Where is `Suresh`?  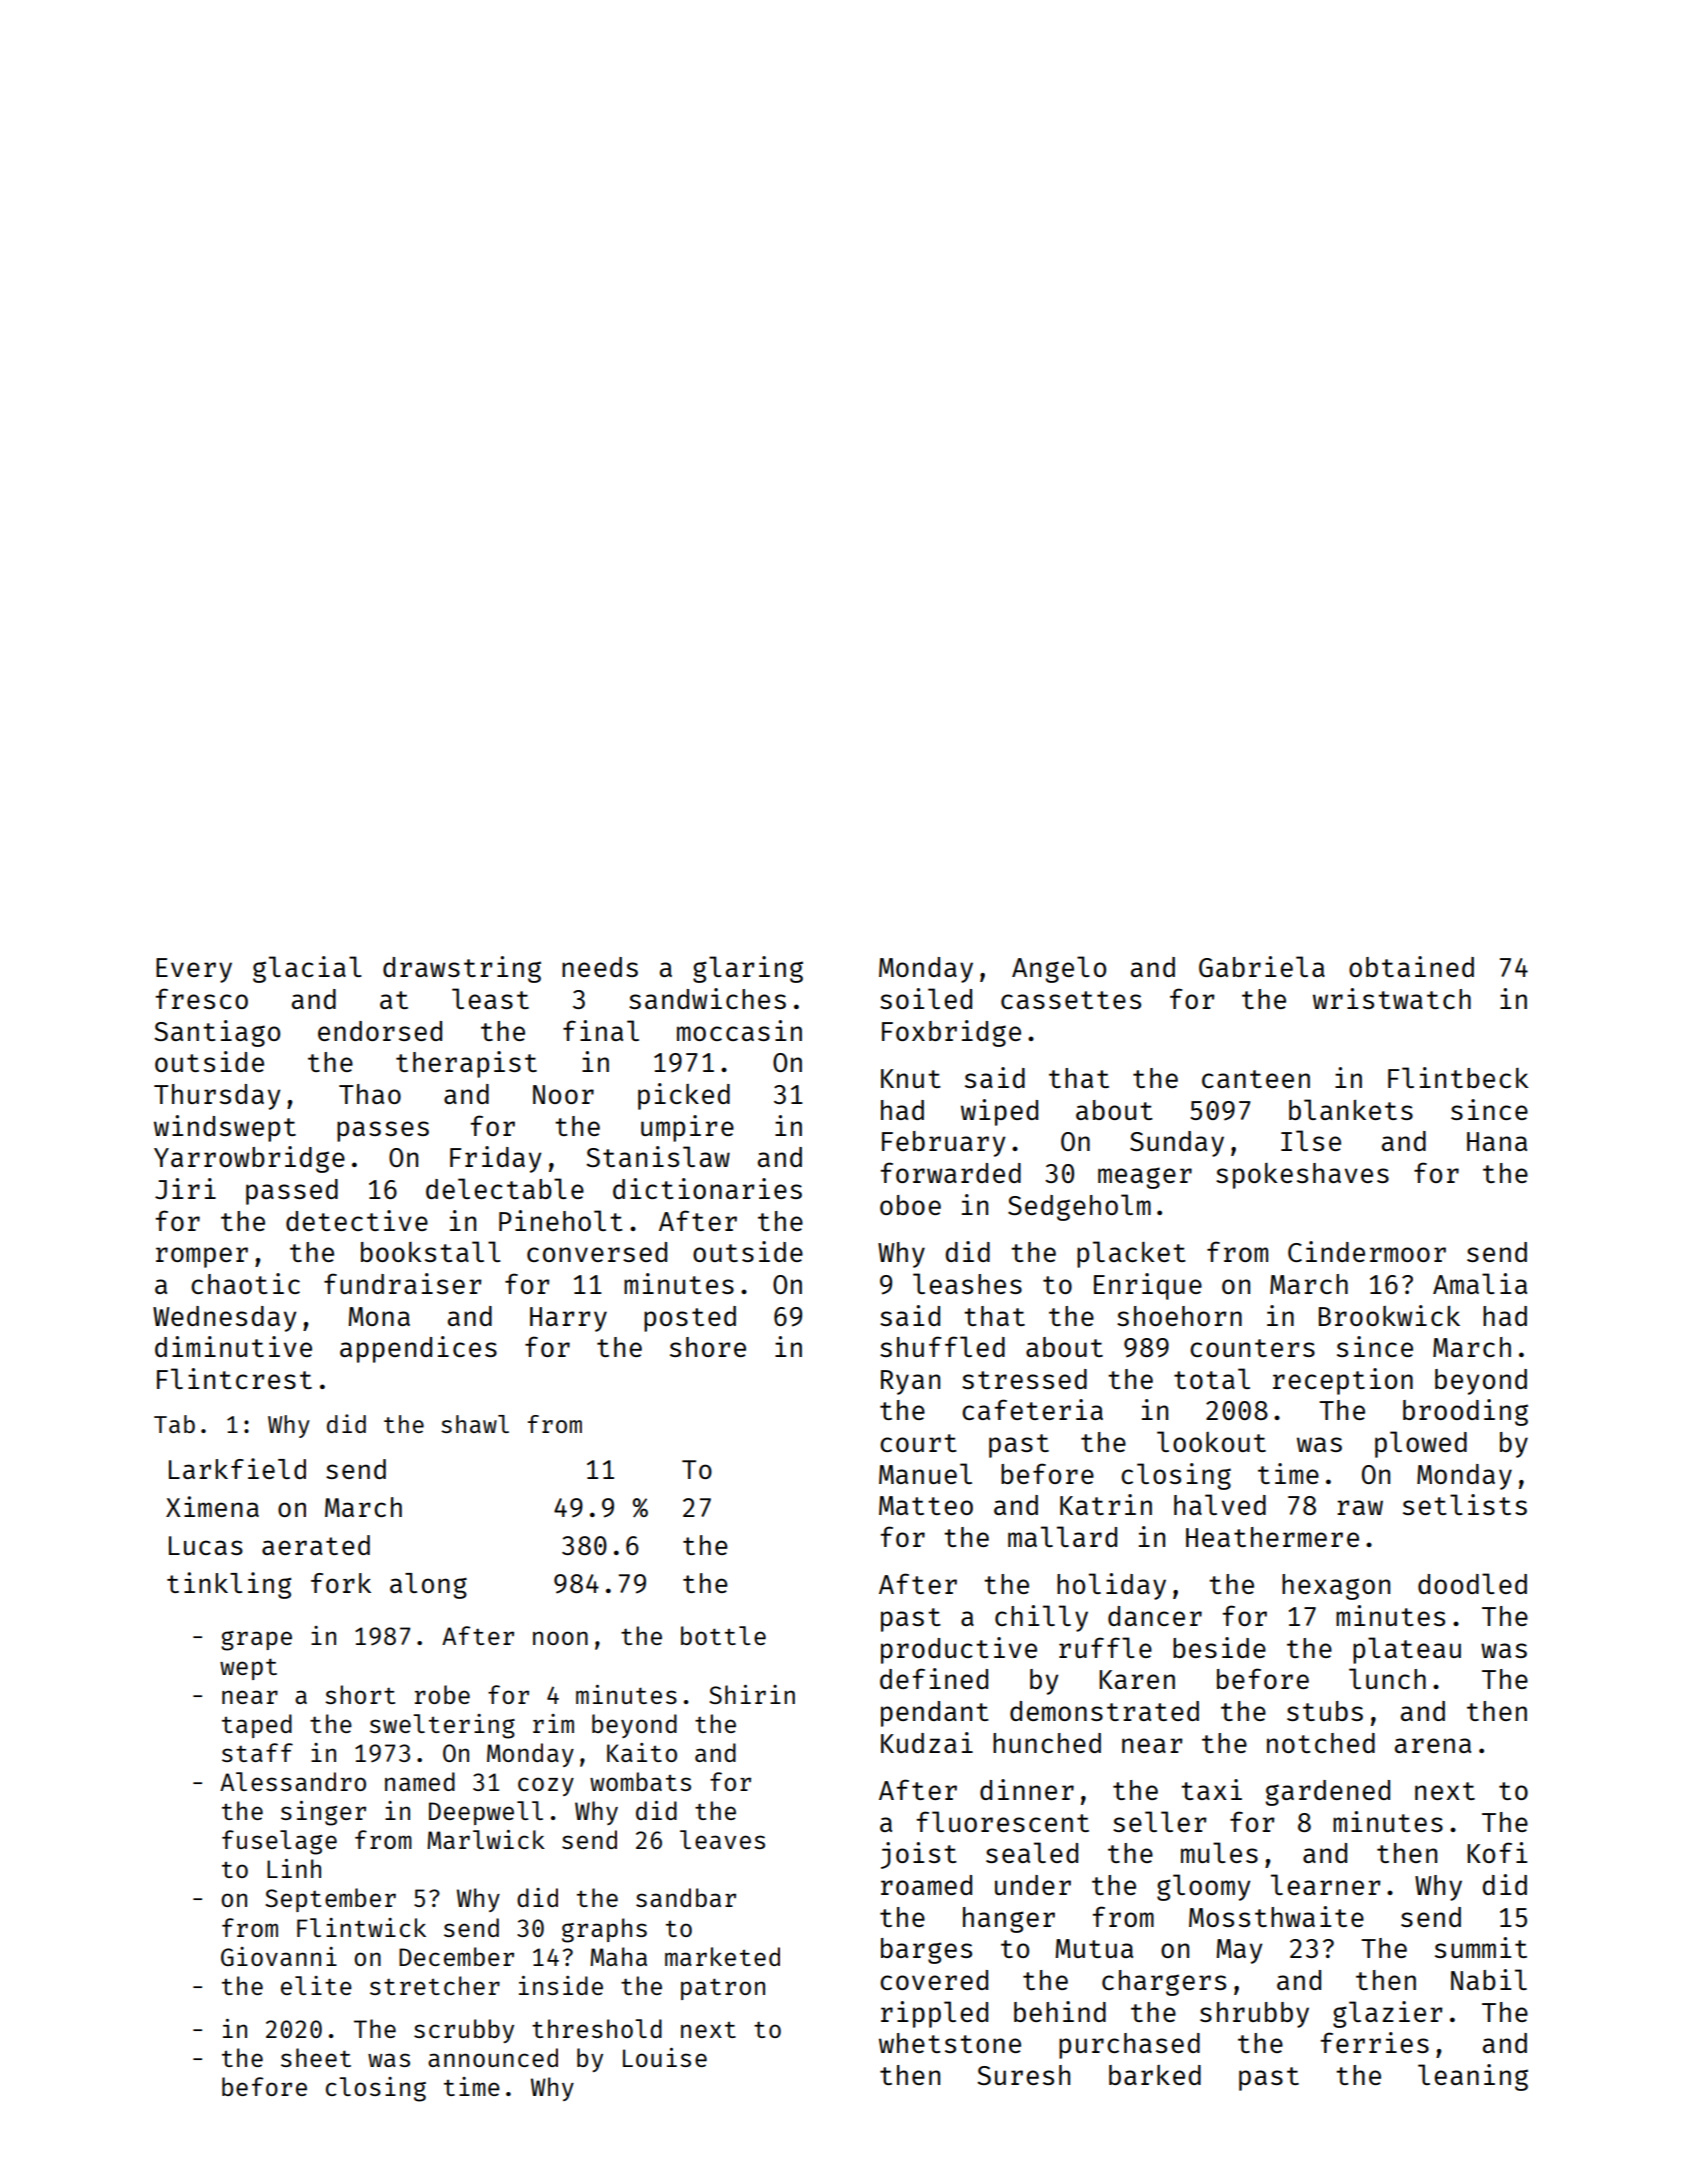
Suresh is located at coordinates (1023, 2075).
